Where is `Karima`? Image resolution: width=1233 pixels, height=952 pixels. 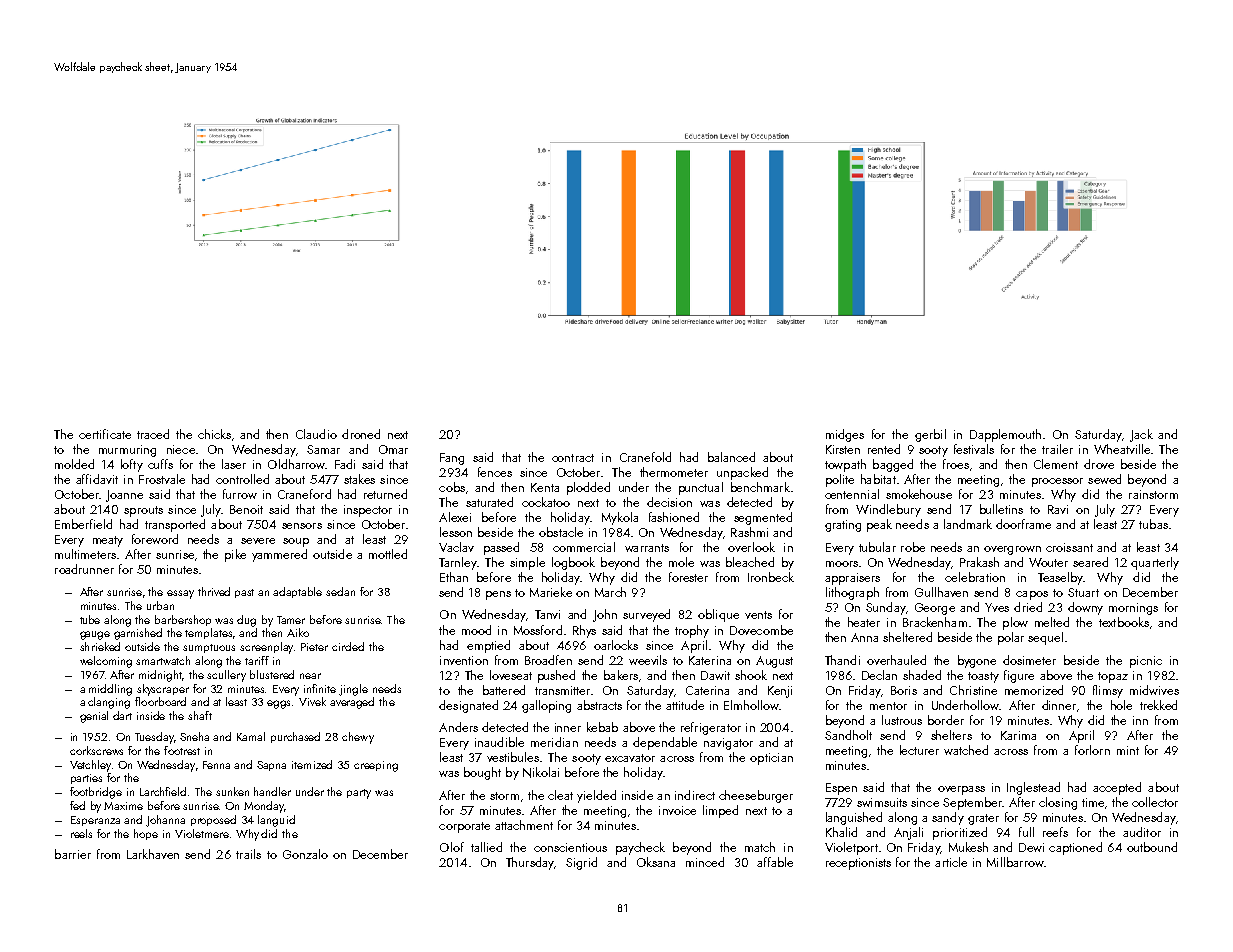
Karima is located at coordinates (1018, 735).
